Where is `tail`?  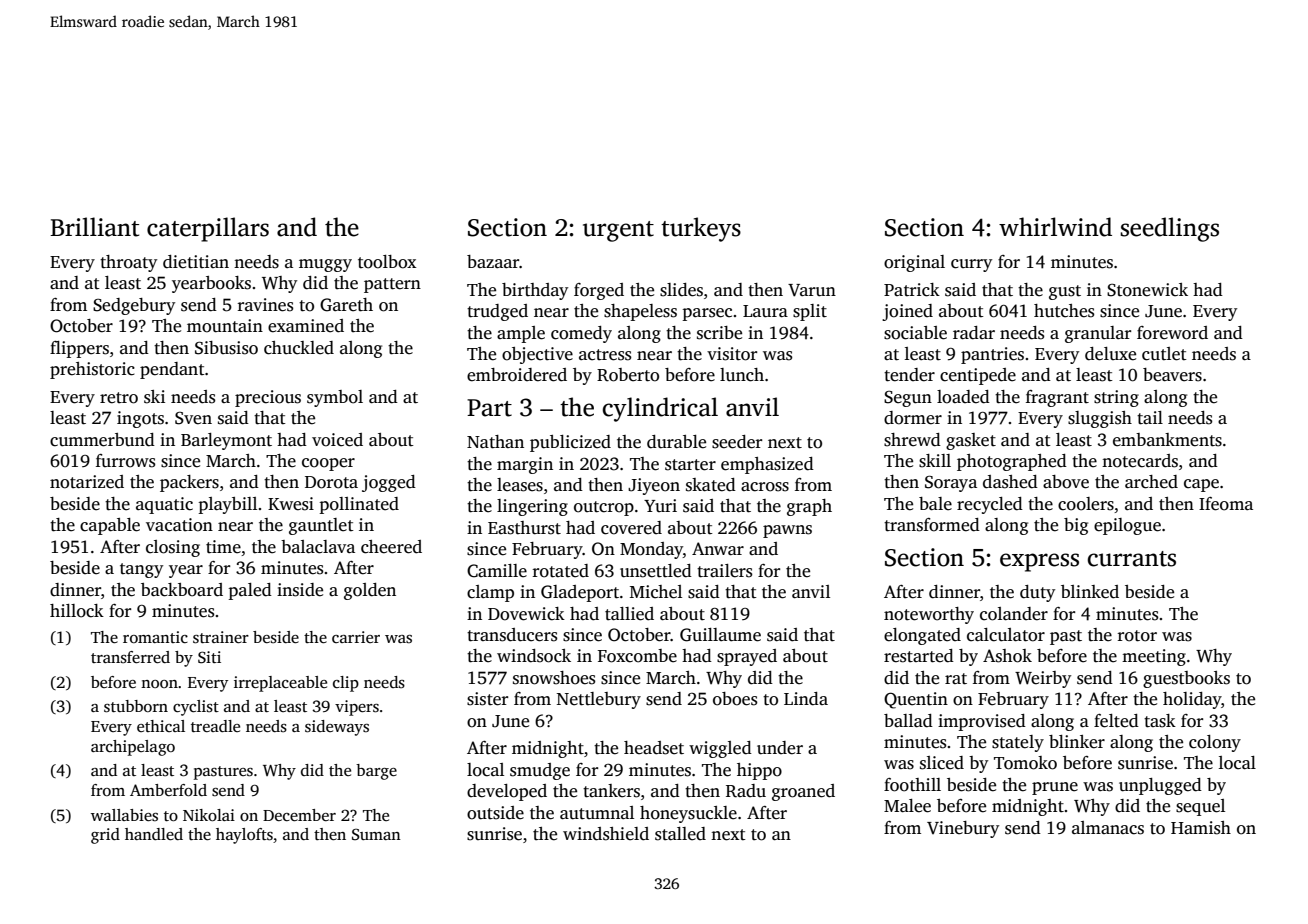 tail is located at coordinates (1150, 418).
